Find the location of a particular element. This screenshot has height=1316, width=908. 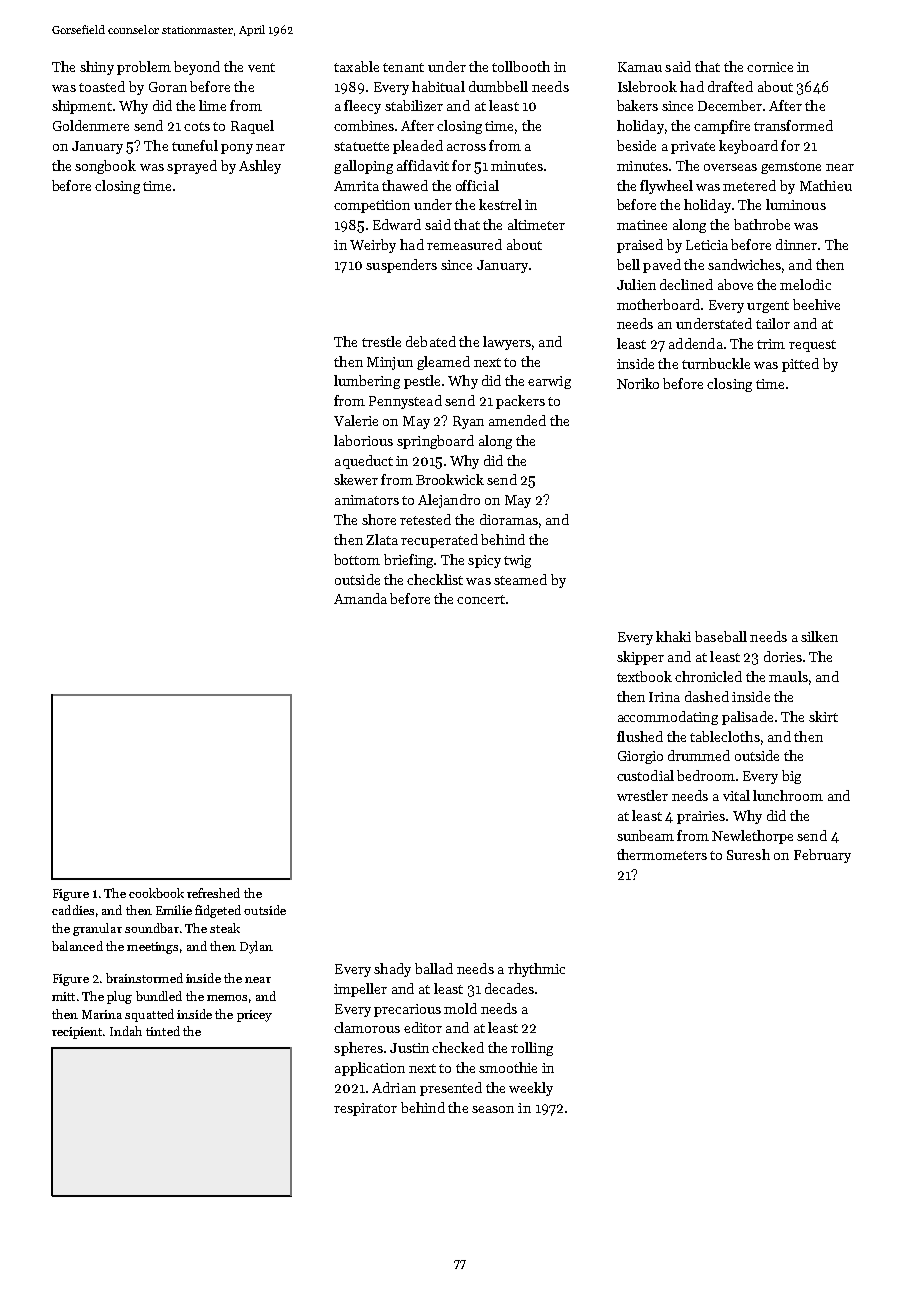

lawyers is located at coordinates (507, 343).
